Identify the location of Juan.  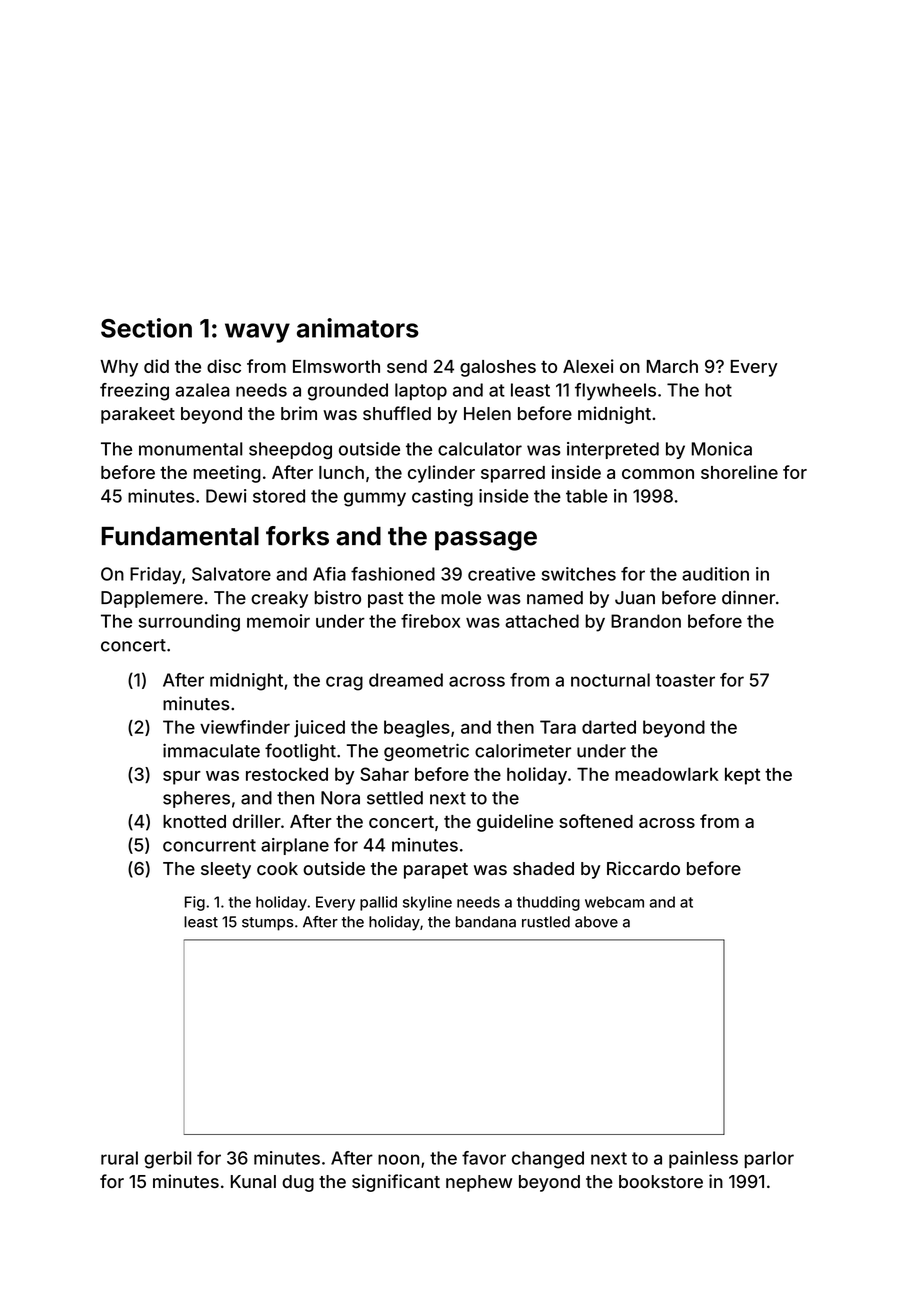
(635, 598).
